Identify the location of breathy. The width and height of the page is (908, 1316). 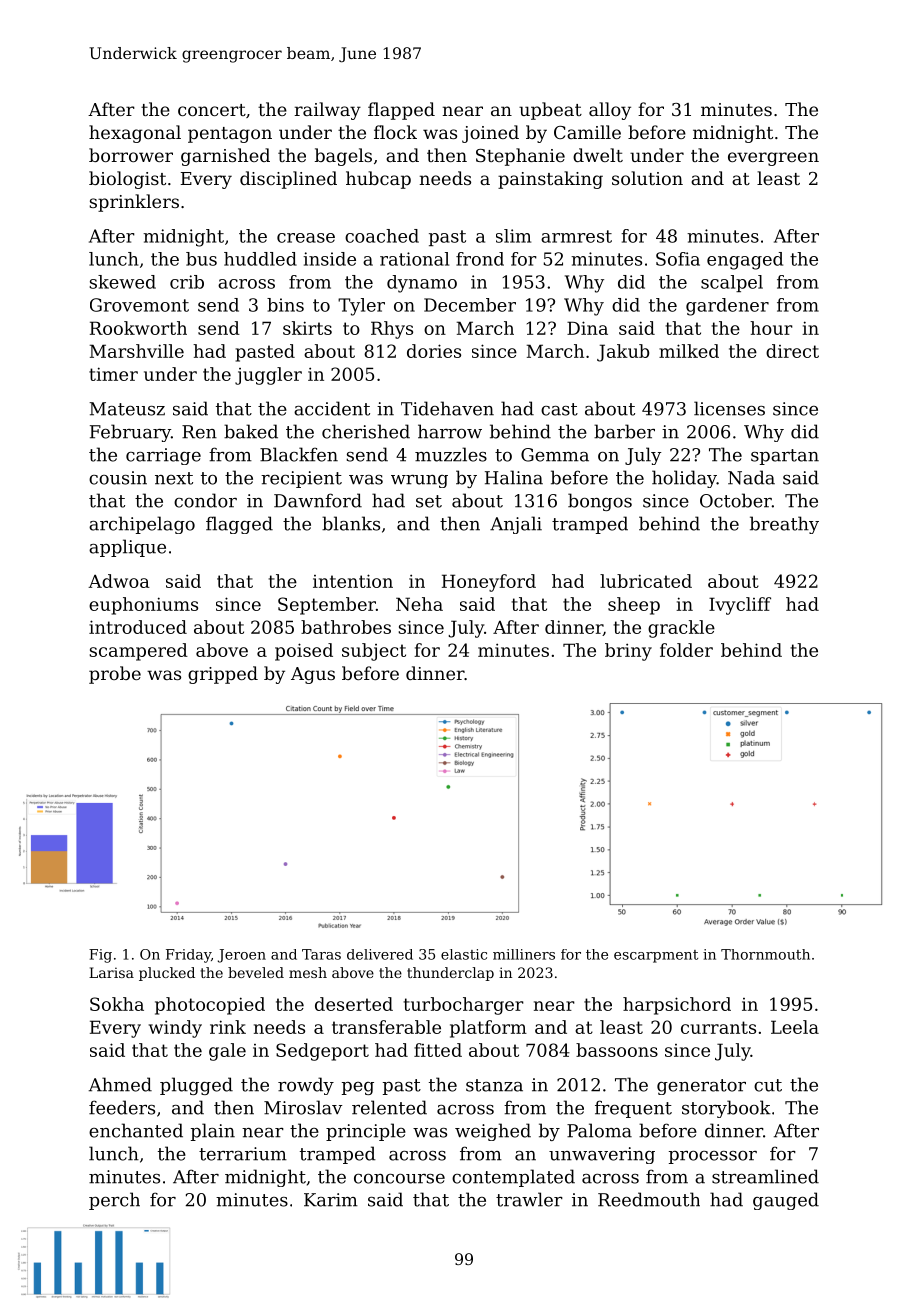
(784, 525).
